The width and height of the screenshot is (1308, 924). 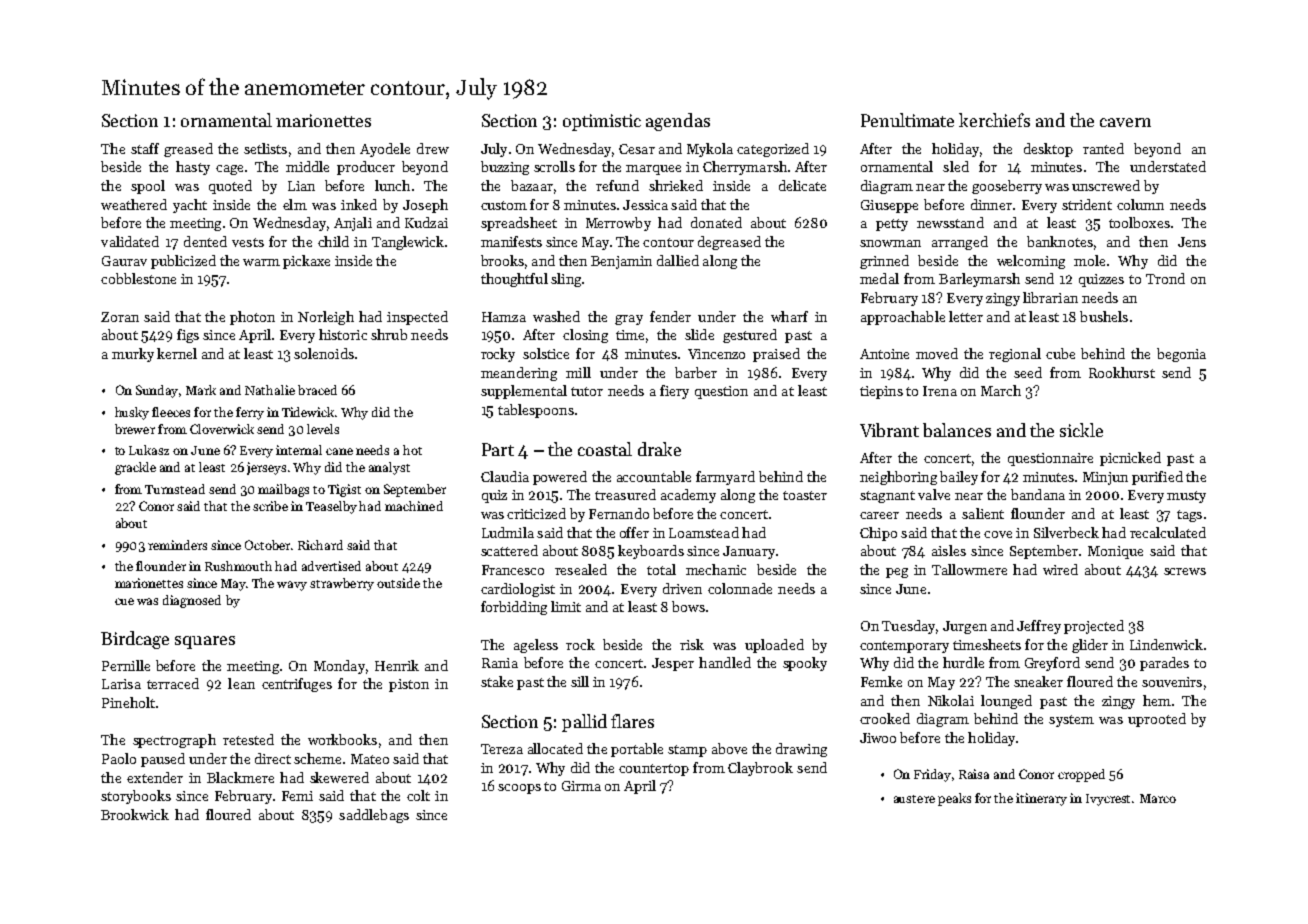 What do you see at coordinates (914, 799) in the screenshot?
I see `austere` at bounding box center [914, 799].
